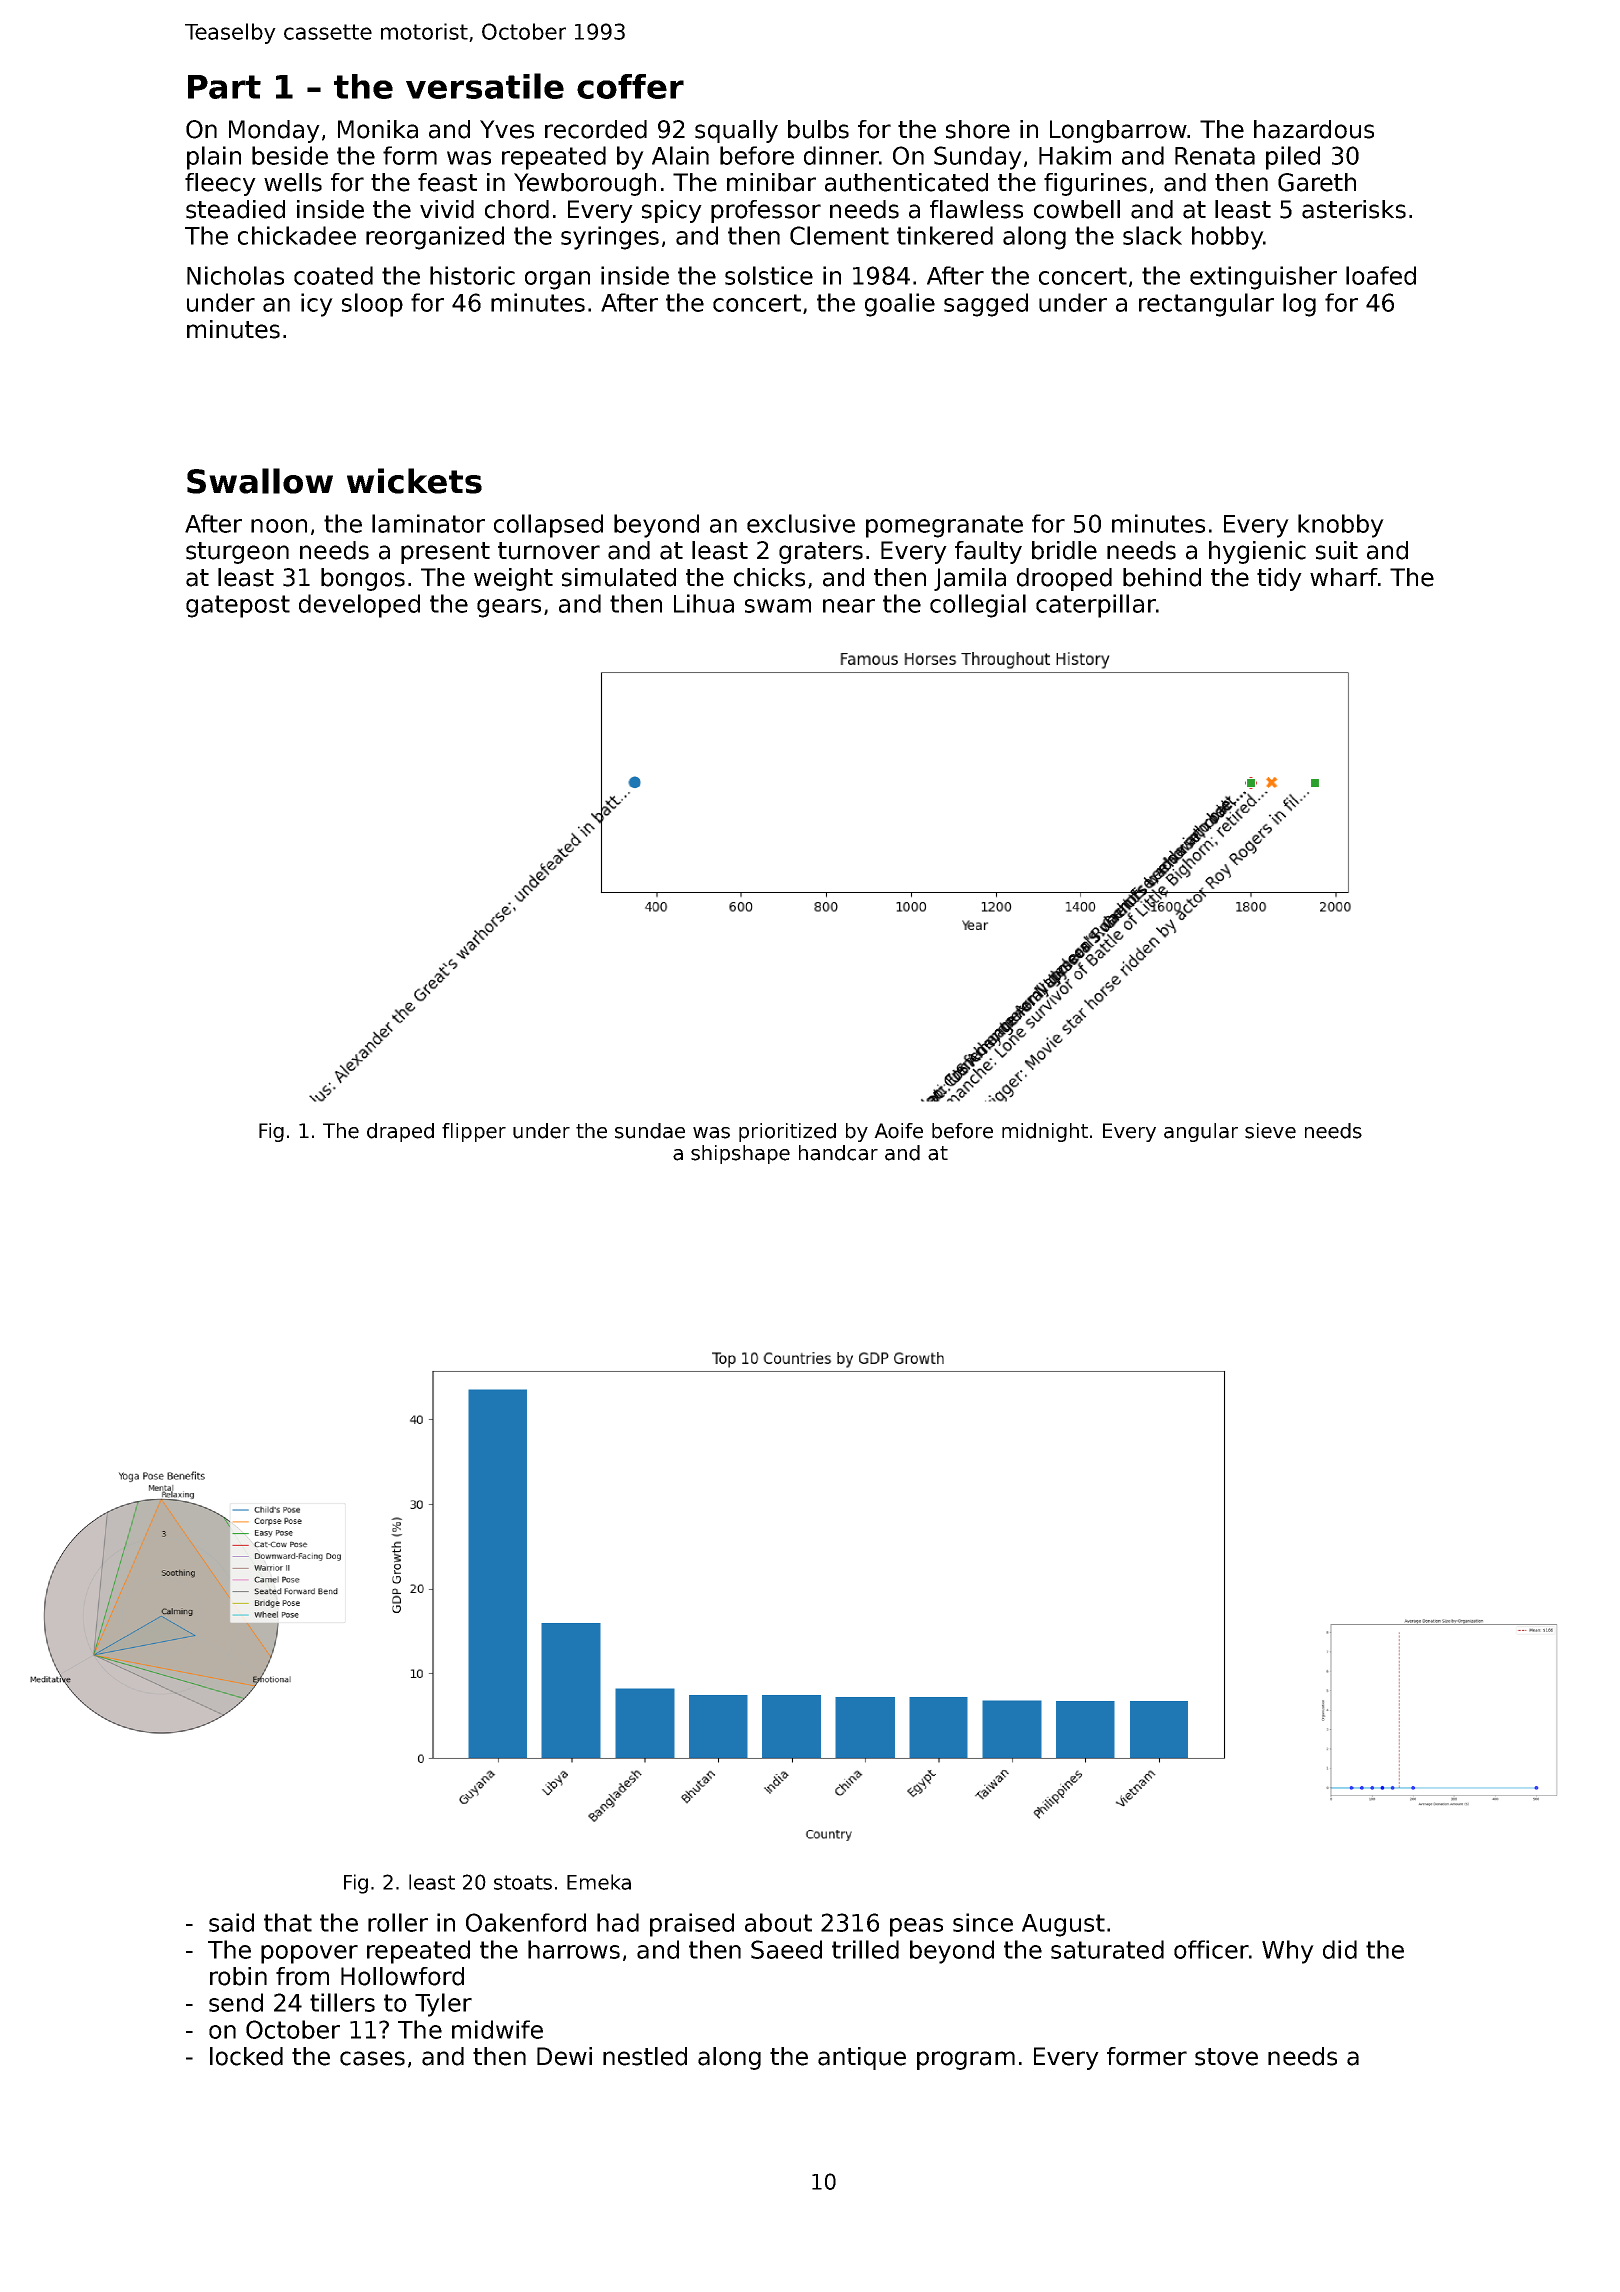  What do you see at coordinates (778, 1922) in the screenshot?
I see `about` at bounding box center [778, 1922].
